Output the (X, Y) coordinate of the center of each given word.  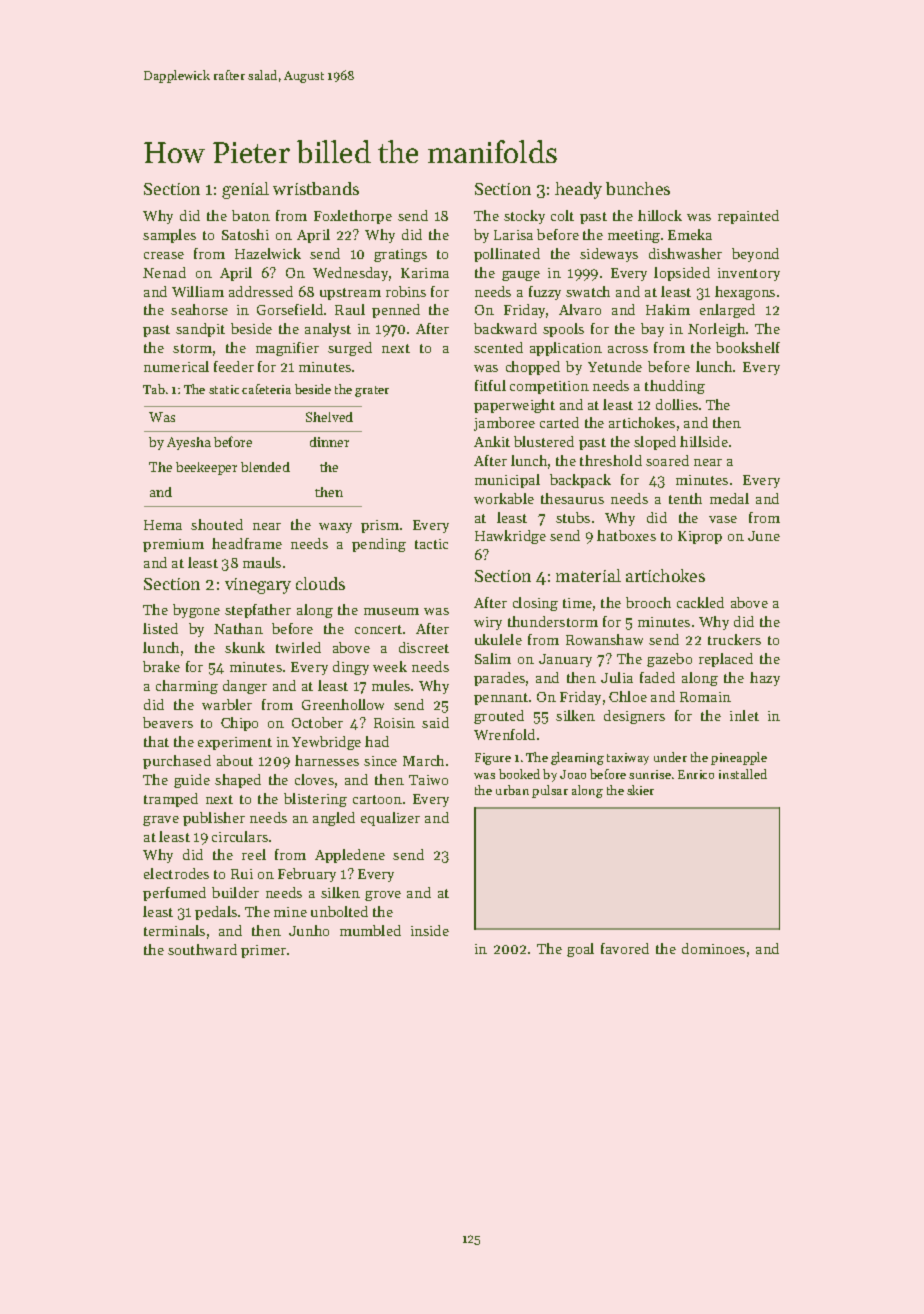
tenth (685, 498)
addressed (261, 291)
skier (640, 790)
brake (161, 666)
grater (372, 391)
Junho (309, 930)
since (380, 761)
